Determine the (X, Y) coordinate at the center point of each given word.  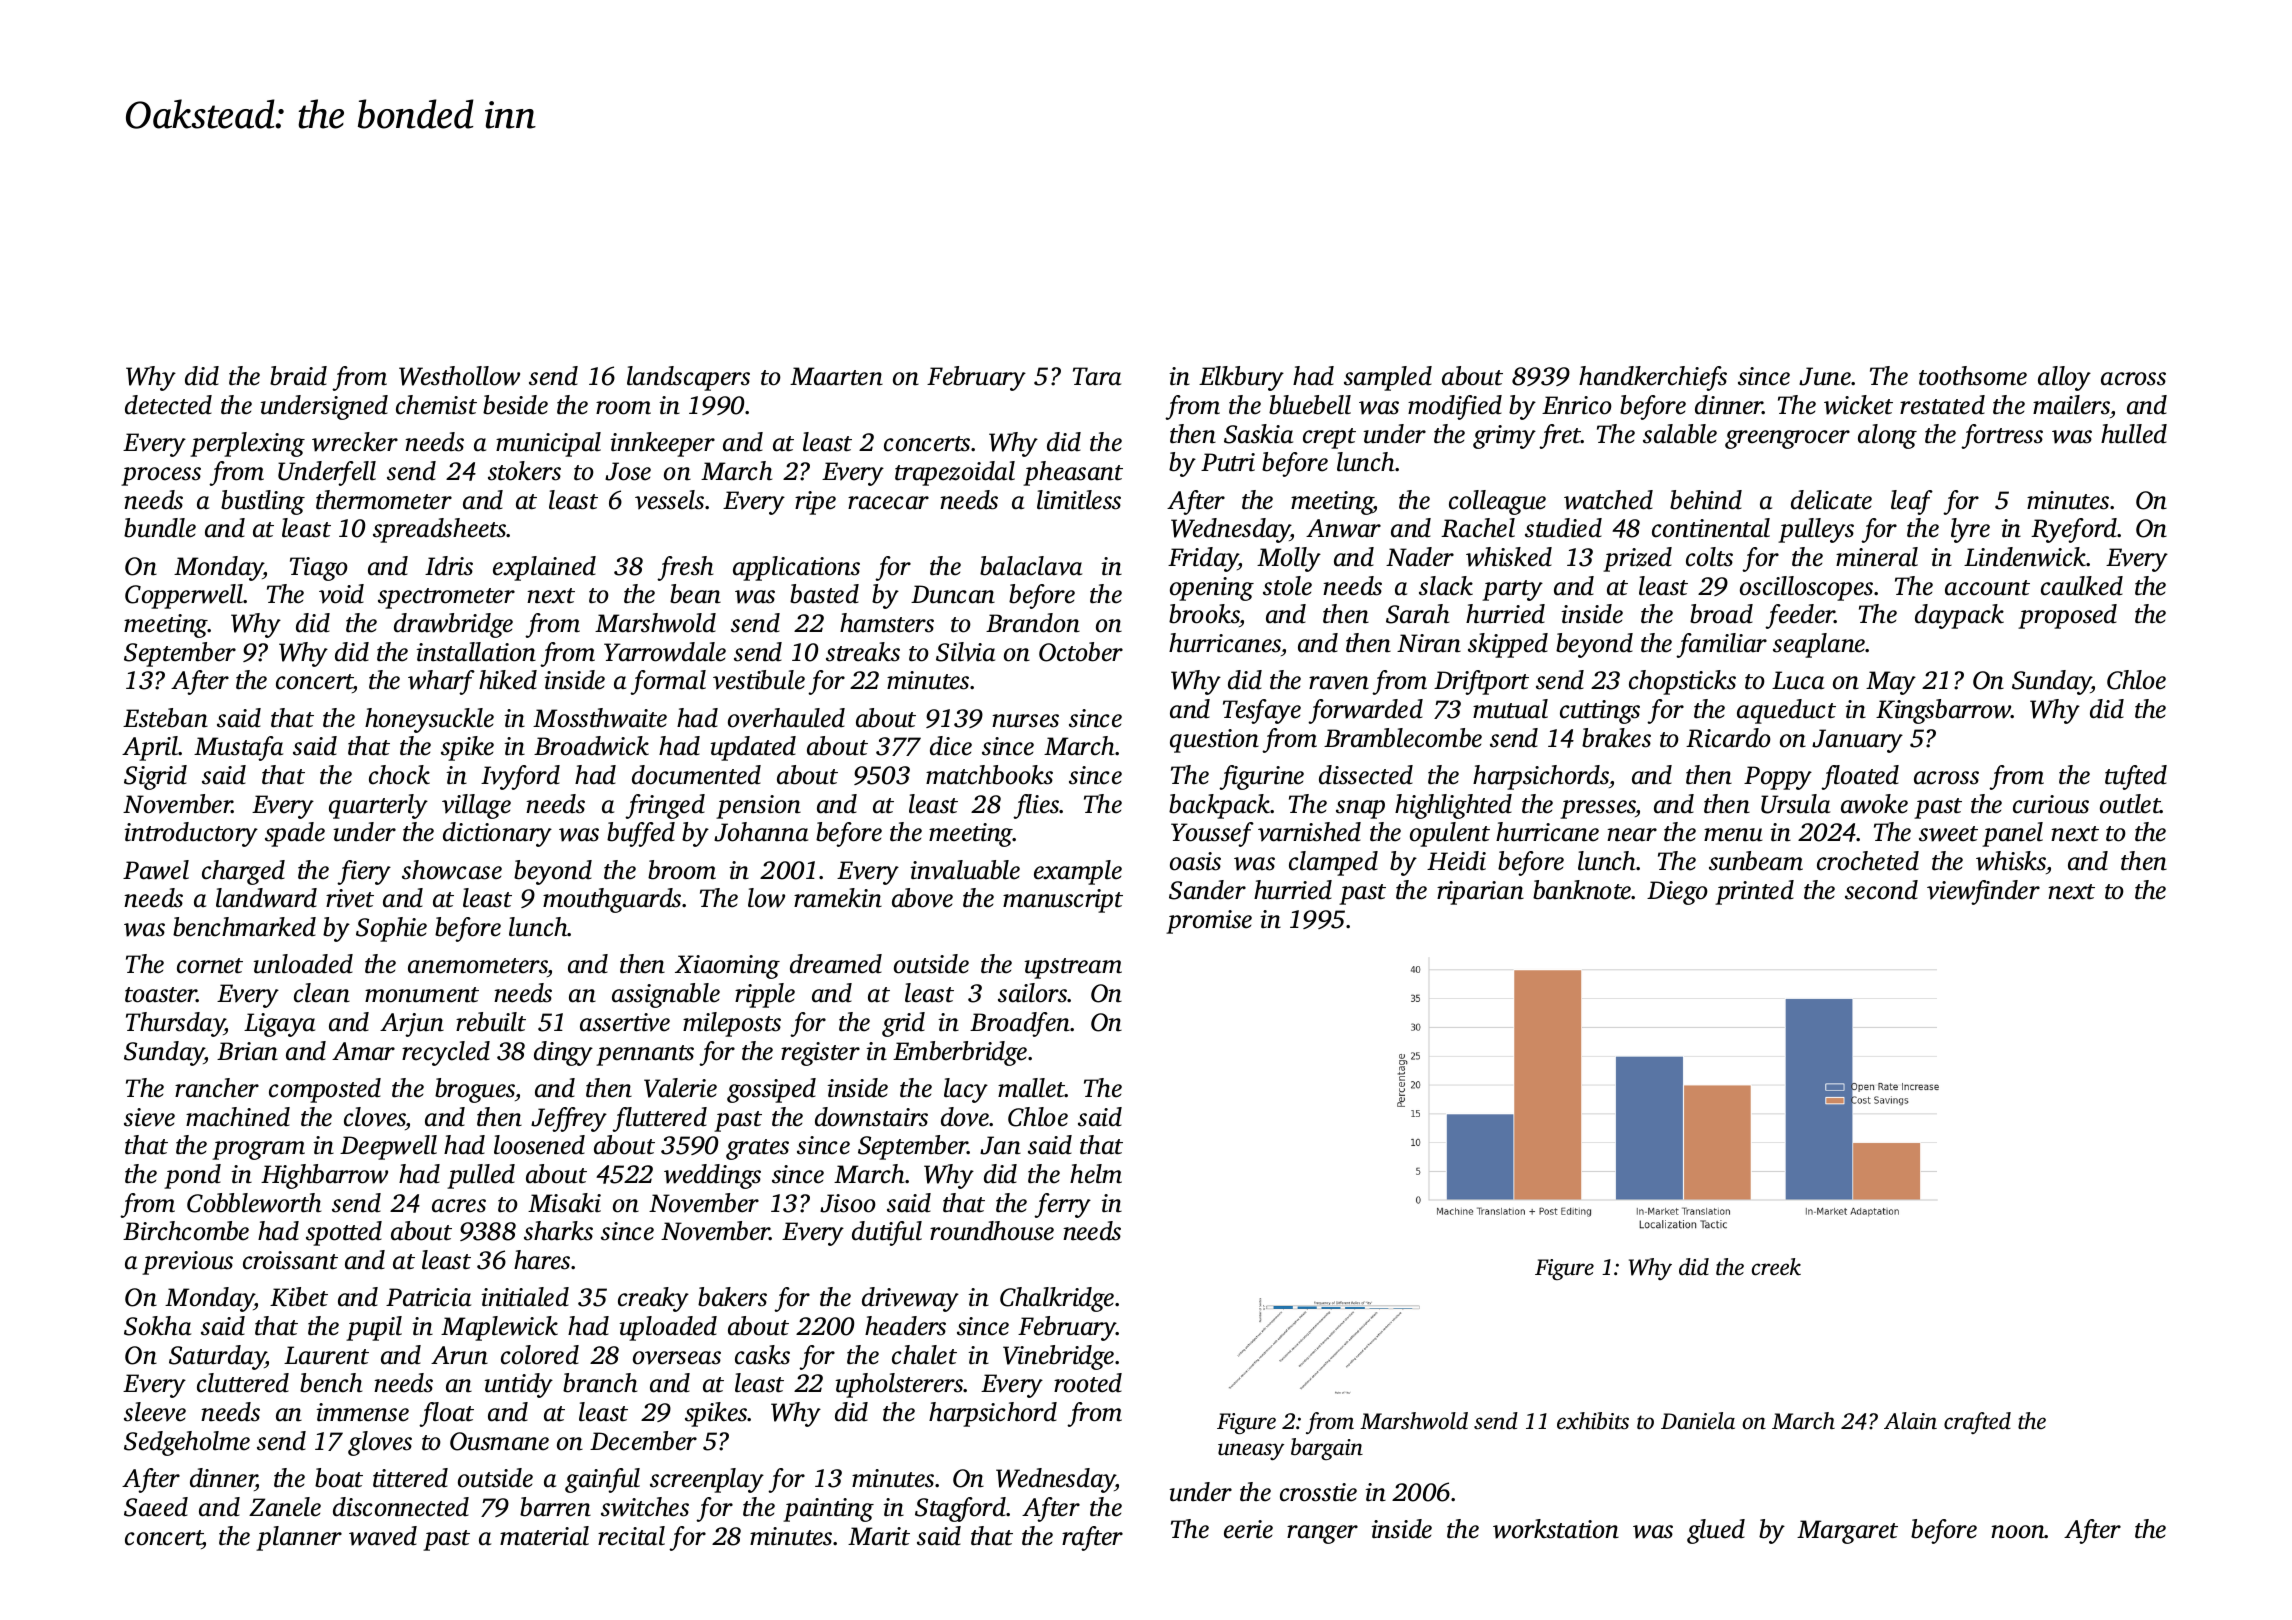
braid (298, 376)
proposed (2067, 616)
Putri (1228, 462)
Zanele (285, 1507)
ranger (1322, 1534)
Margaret (1847, 1532)
